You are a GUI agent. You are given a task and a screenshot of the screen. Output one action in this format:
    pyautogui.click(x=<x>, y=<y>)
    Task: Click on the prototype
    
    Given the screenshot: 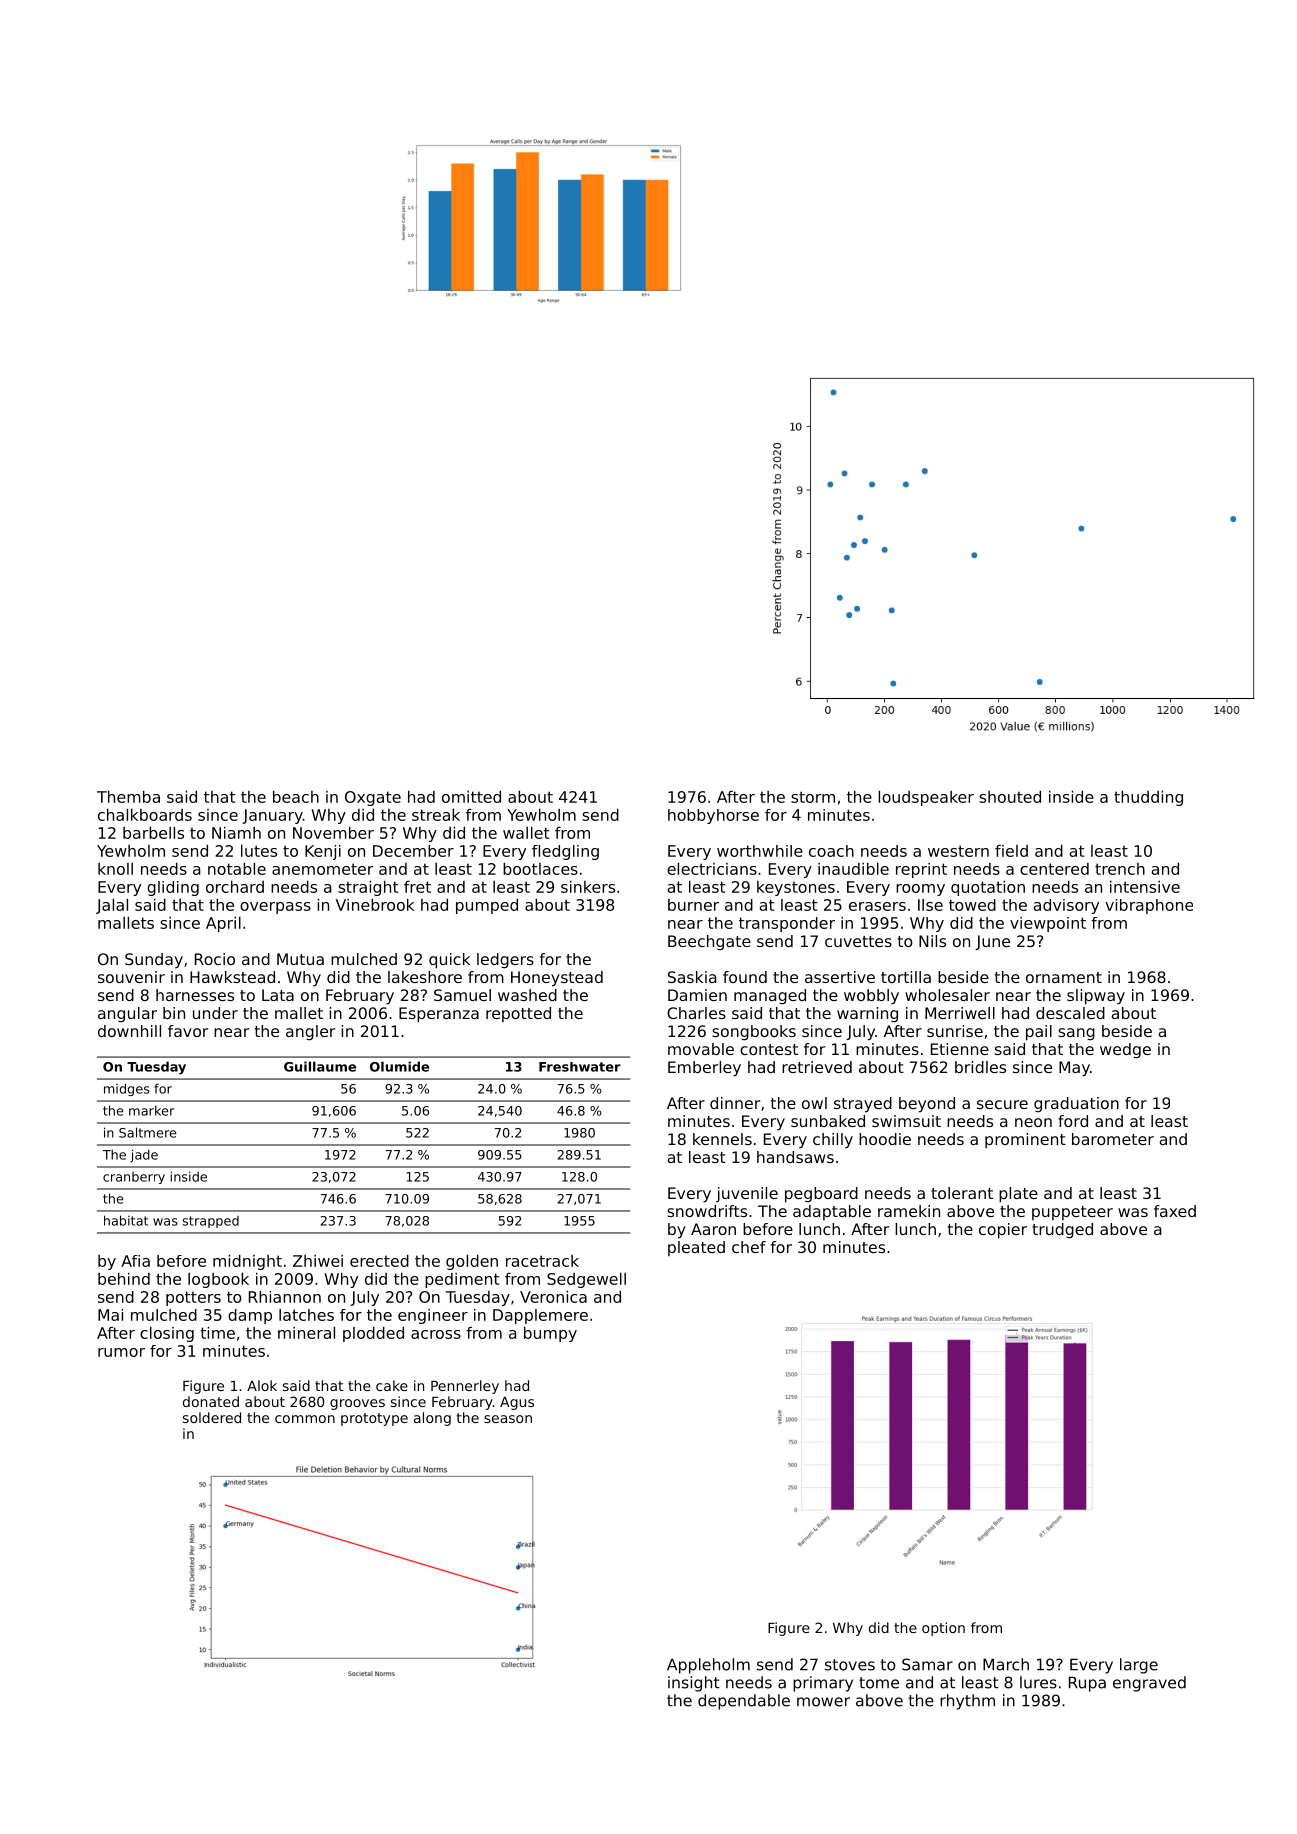 What is the action you would take?
    pyautogui.click(x=374, y=1419)
